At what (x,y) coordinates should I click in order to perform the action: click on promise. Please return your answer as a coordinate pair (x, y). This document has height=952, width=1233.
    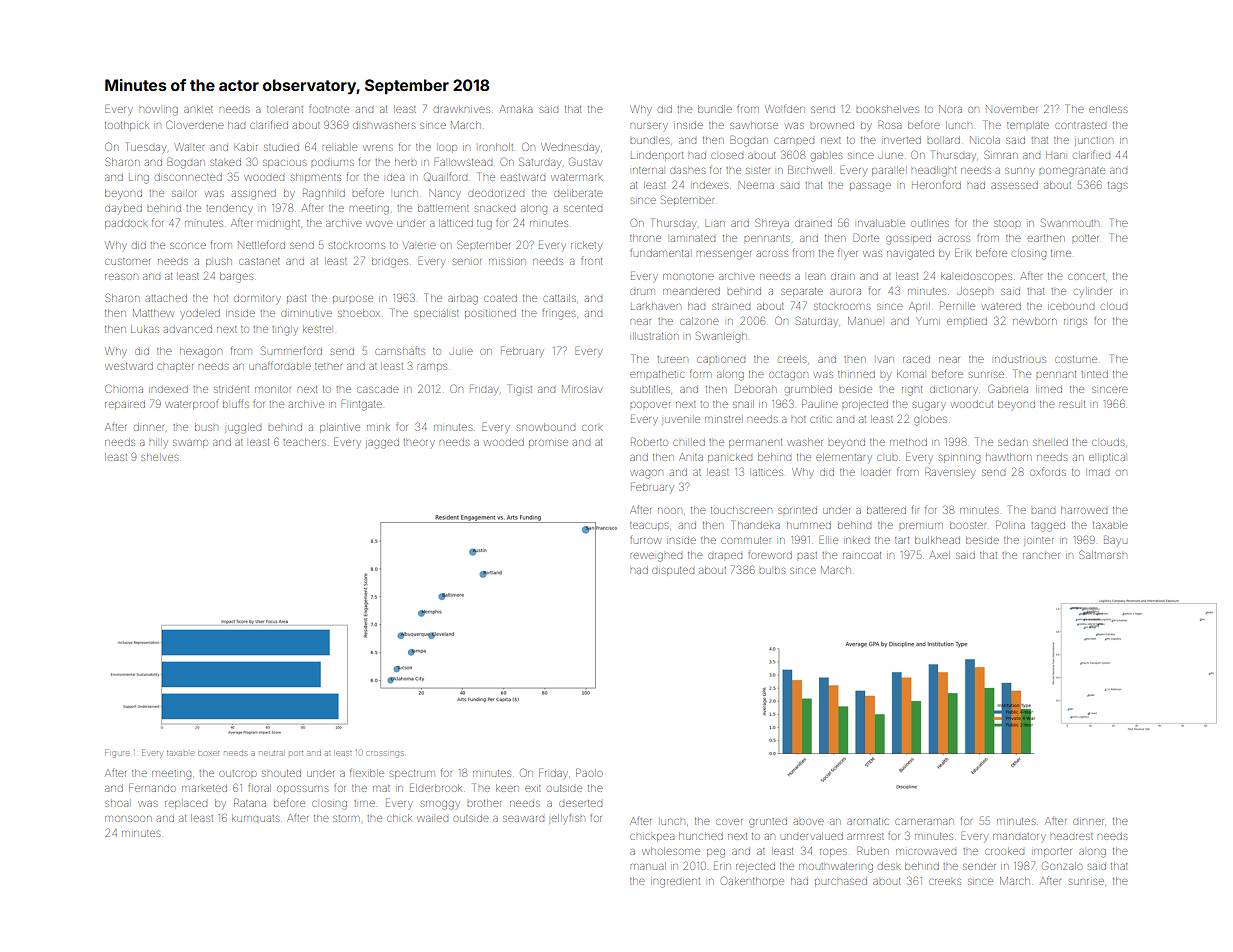
    Looking at the image, I should click on (548, 443).
